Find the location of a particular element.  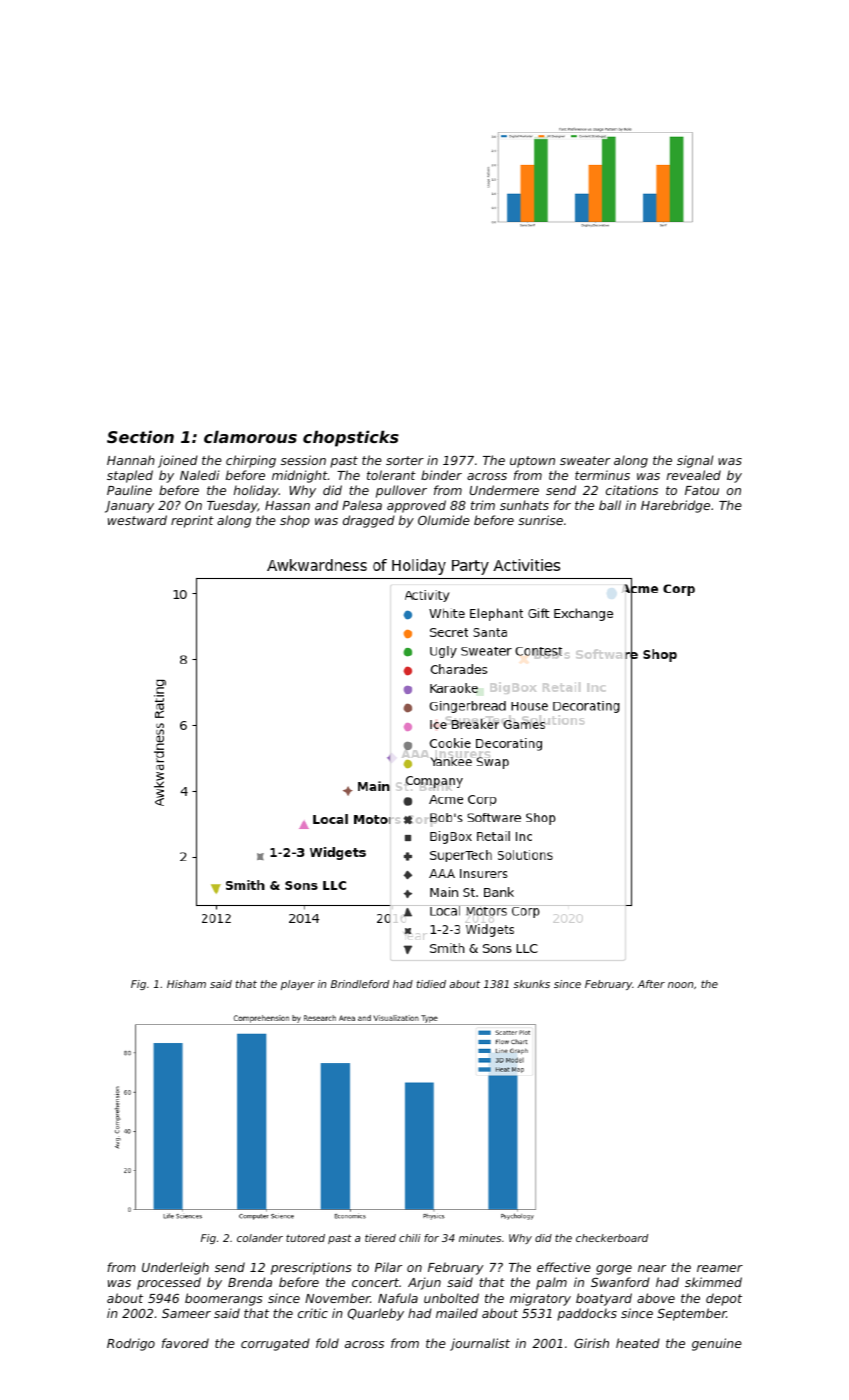

checkerboard is located at coordinates (612, 1238).
